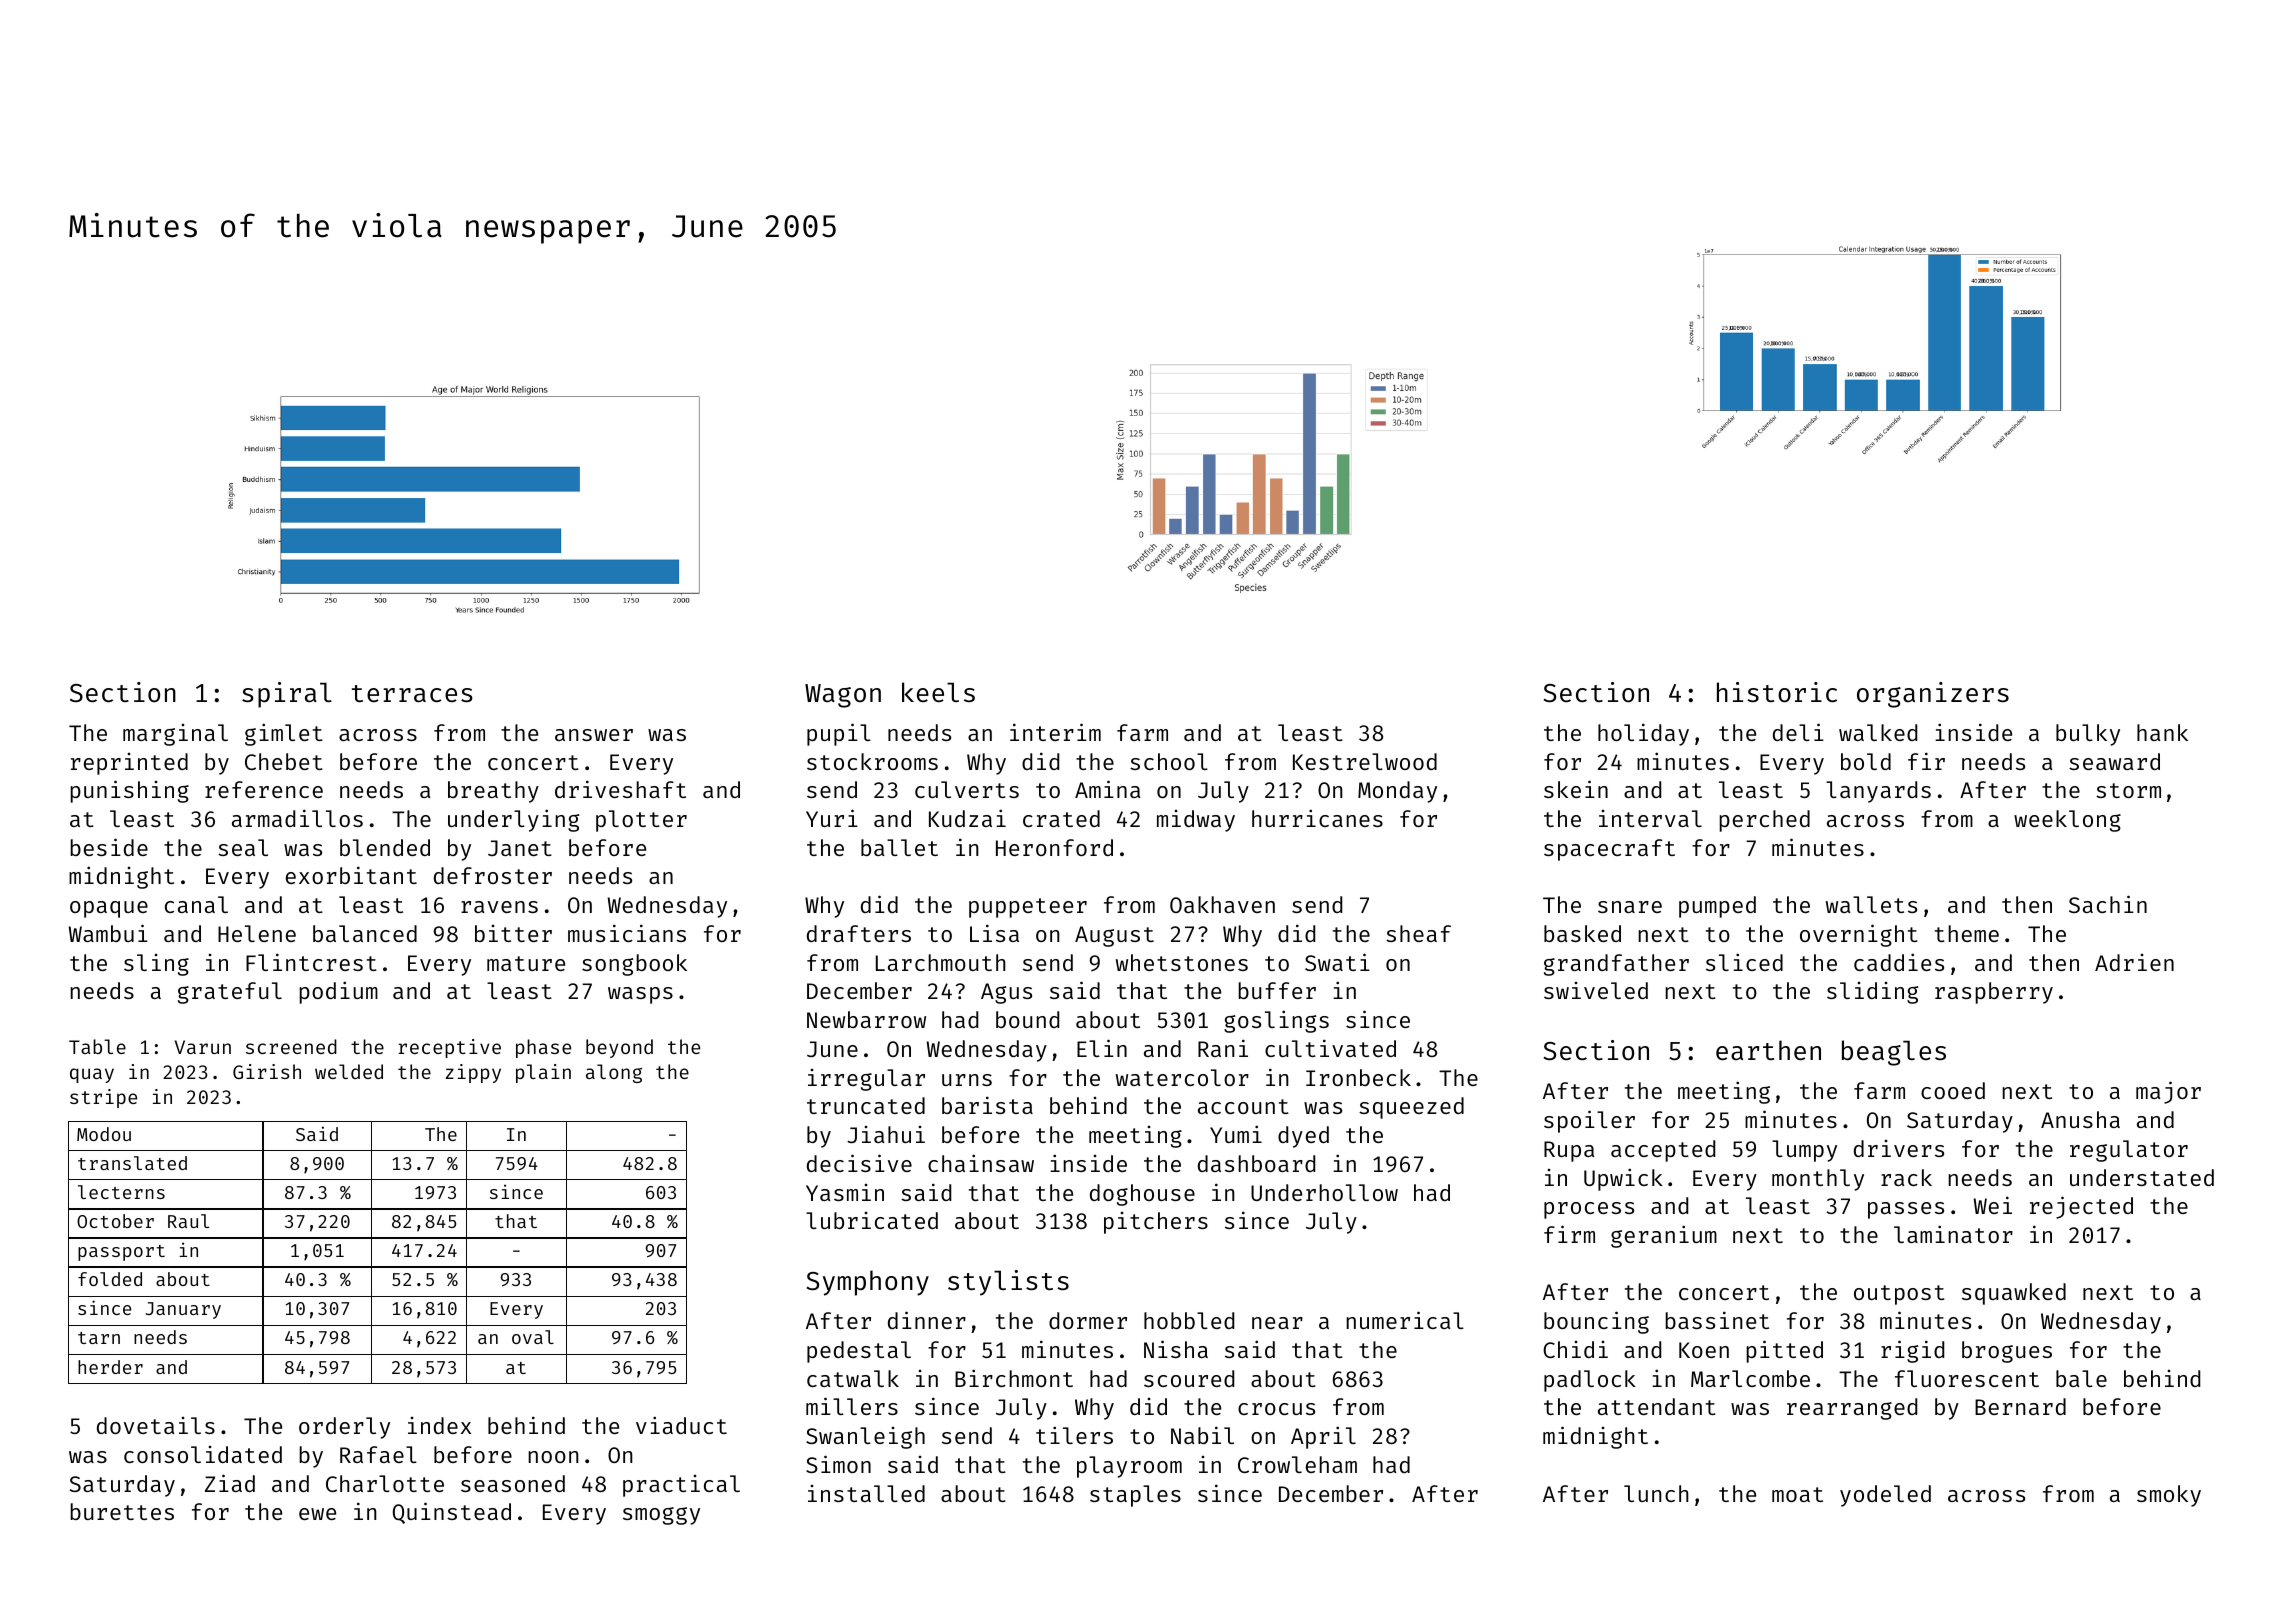  What do you see at coordinates (287, 695) in the screenshot?
I see `spiral` at bounding box center [287, 695].
